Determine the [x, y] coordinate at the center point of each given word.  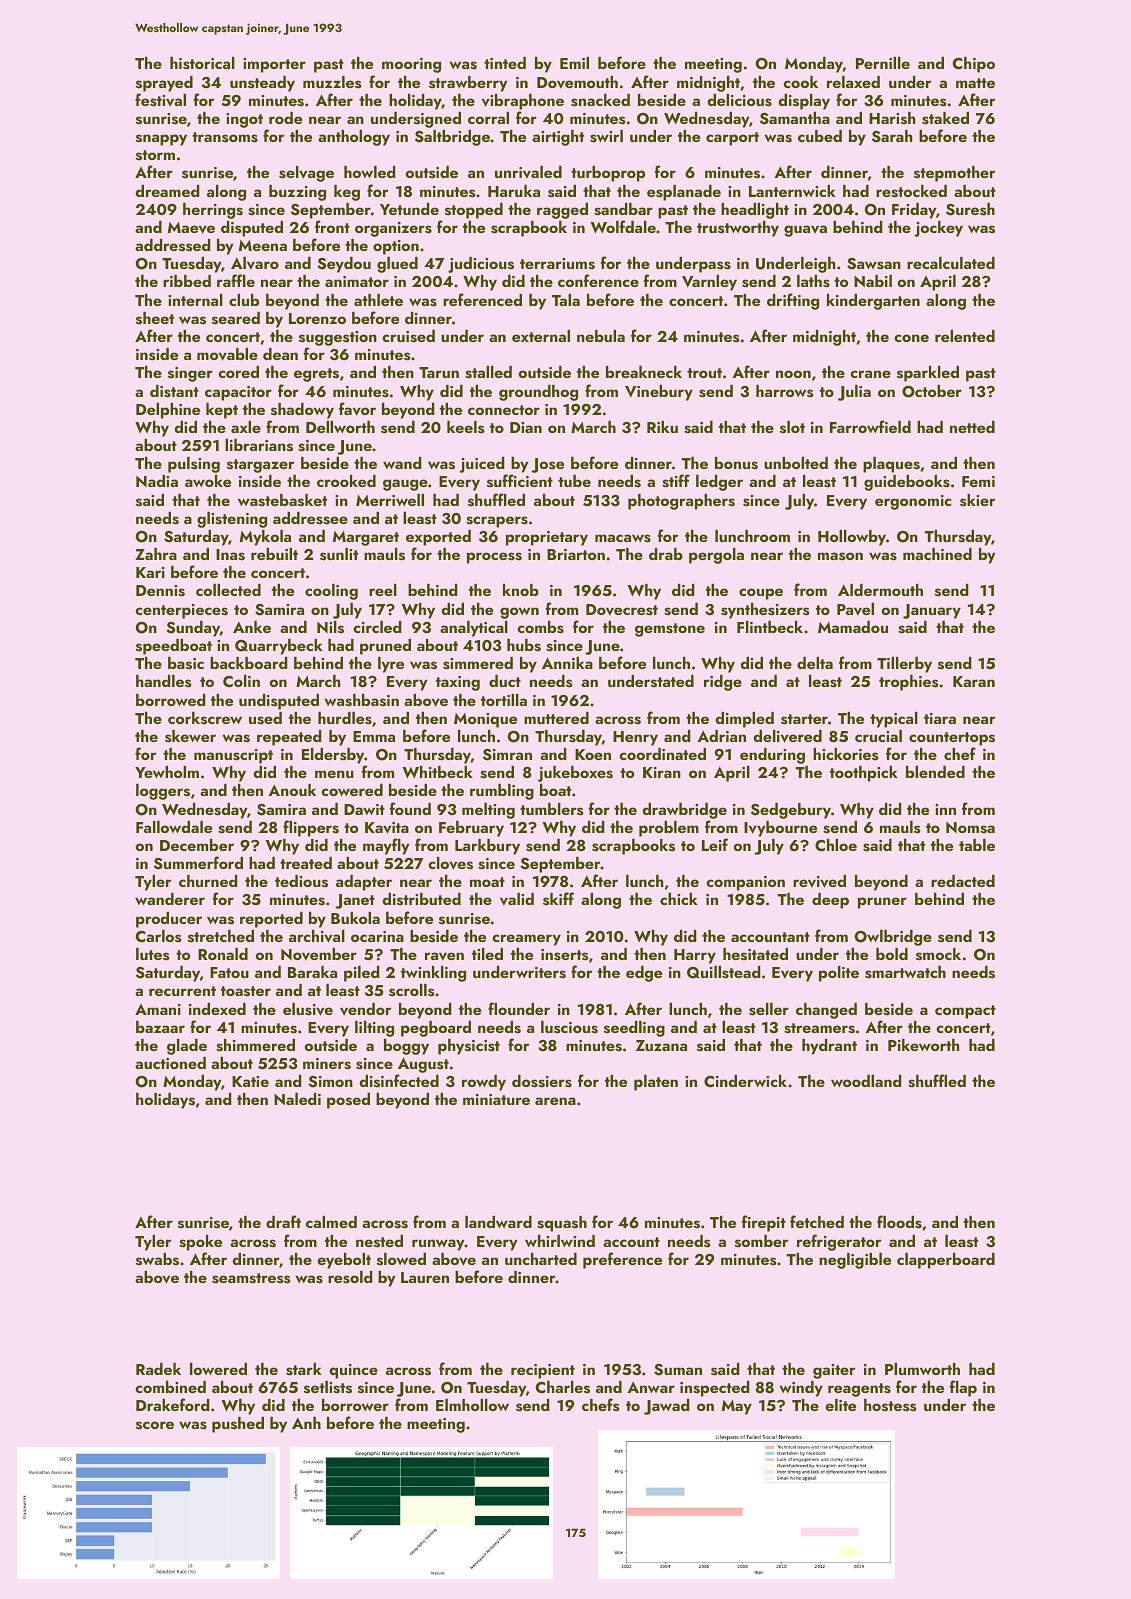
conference [598, 280]
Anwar [651, 1387]
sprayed [164, 84]
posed [348, 1101]
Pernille [883, 63]
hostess [890, 1405]
